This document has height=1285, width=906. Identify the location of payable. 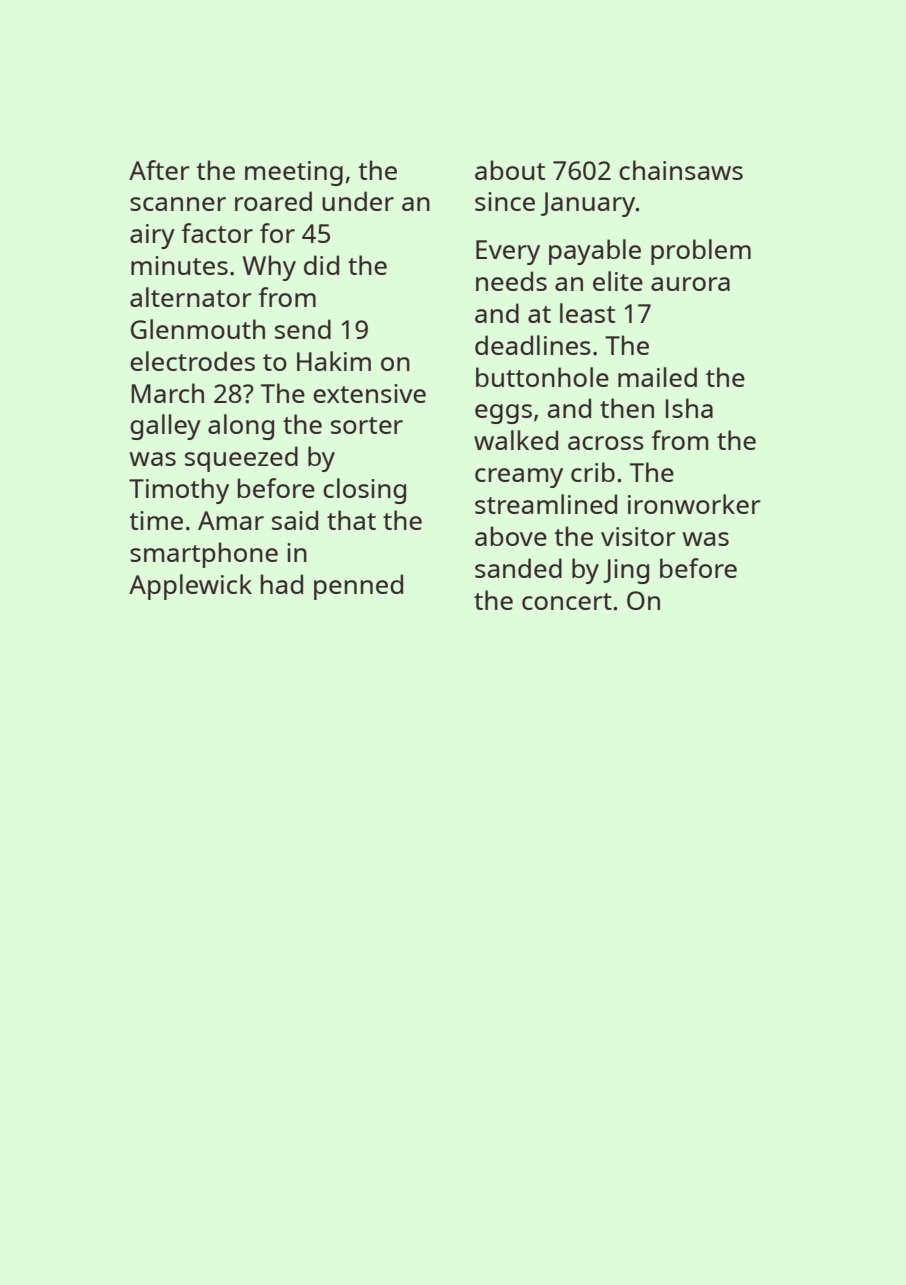
(595, 252).
